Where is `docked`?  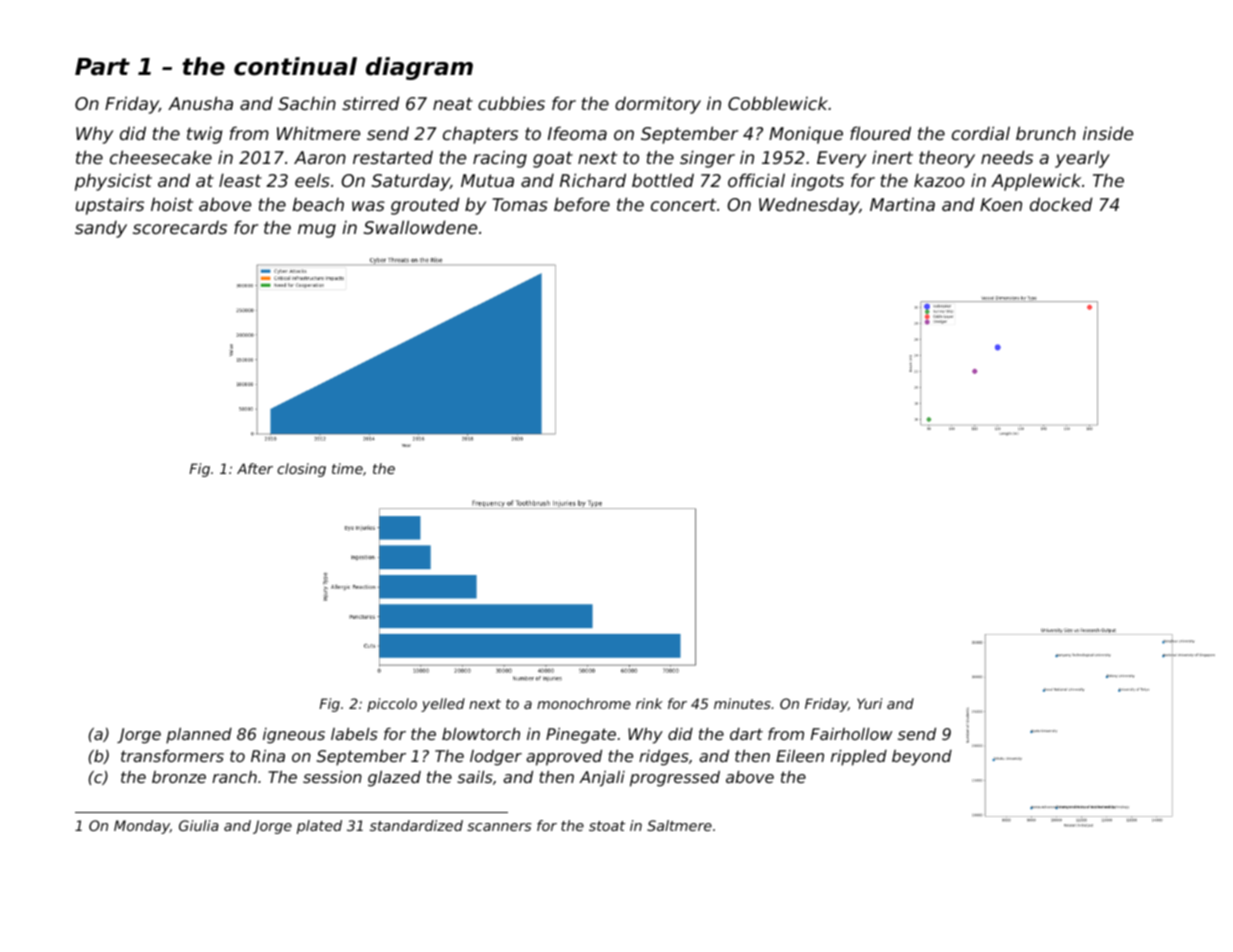 docked is located at coordinates (1061, 204).
